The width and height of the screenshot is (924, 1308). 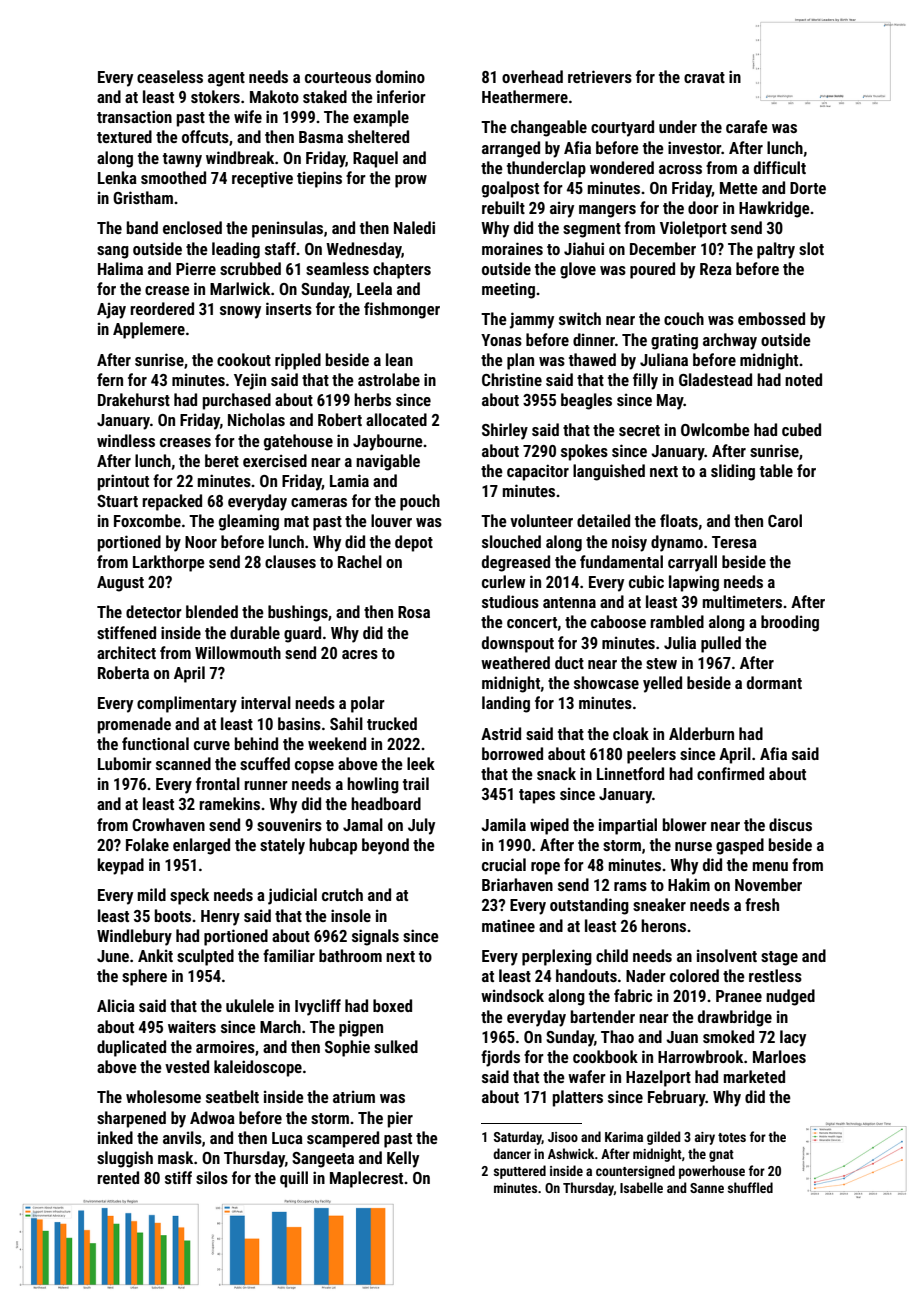 I want to click on Luca, so click(x=287, y=1138).
